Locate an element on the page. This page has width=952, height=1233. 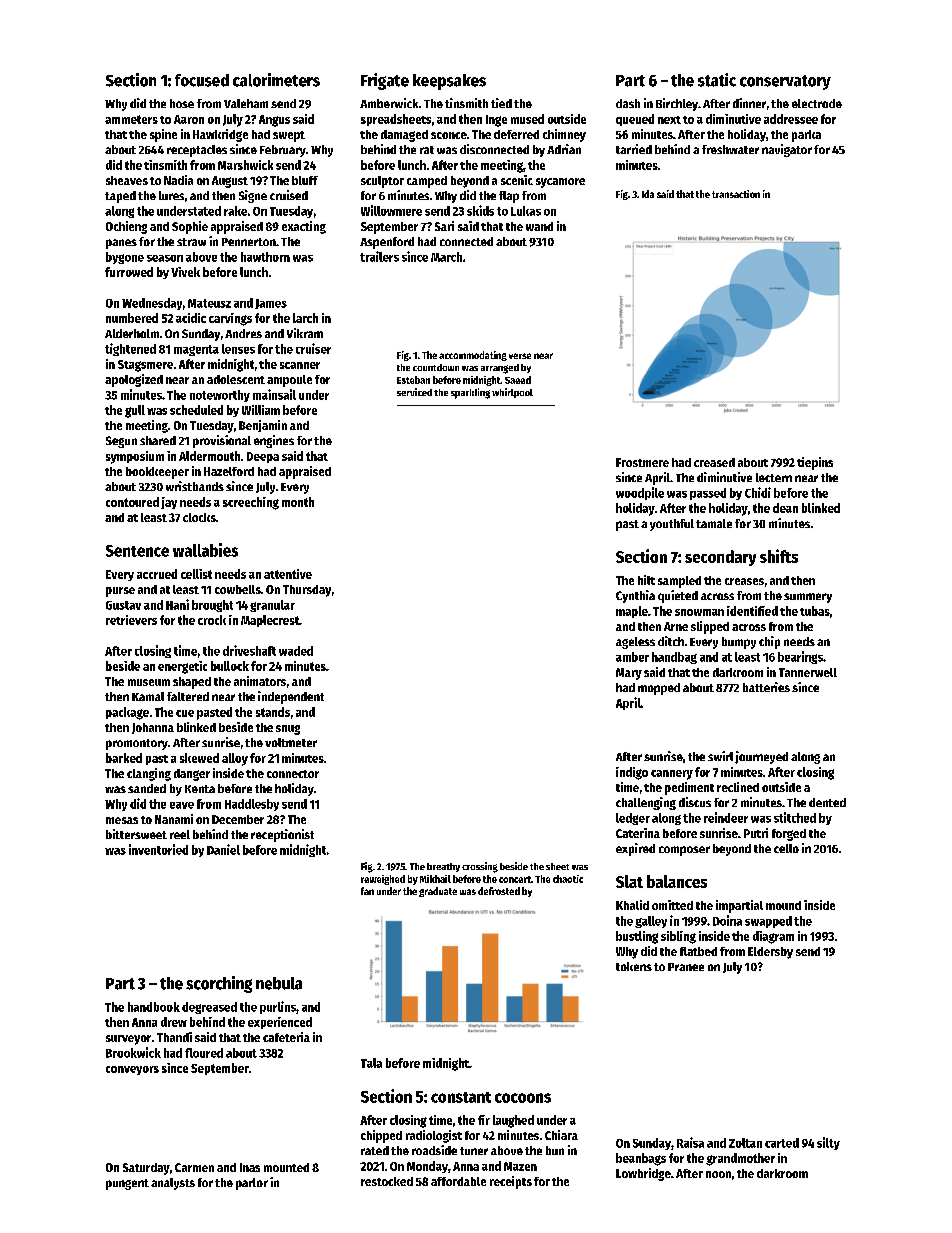
faltered is located at coordinates (188, 696).
